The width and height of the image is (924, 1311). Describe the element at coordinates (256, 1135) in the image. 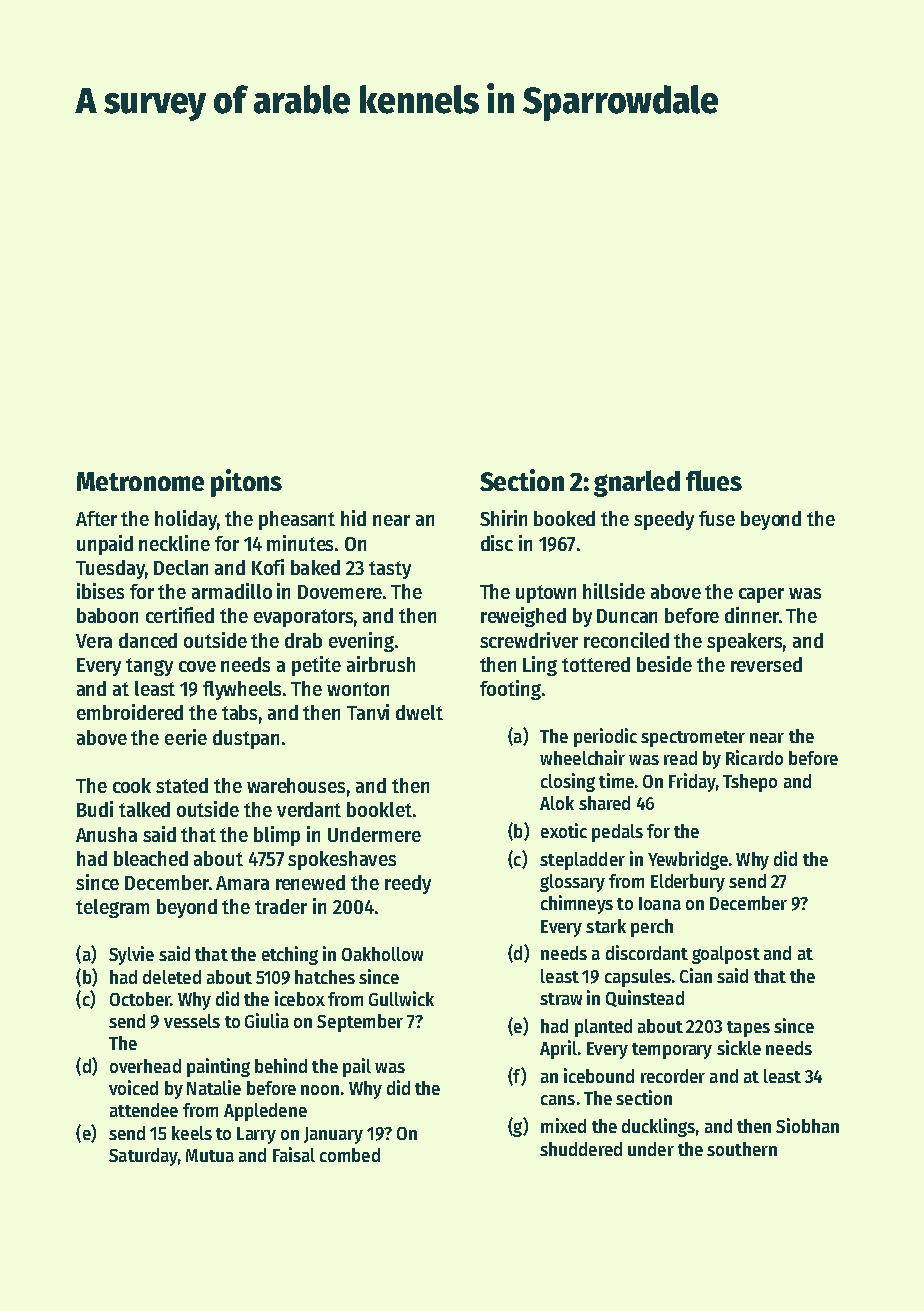

I see `Larry` at that location.
